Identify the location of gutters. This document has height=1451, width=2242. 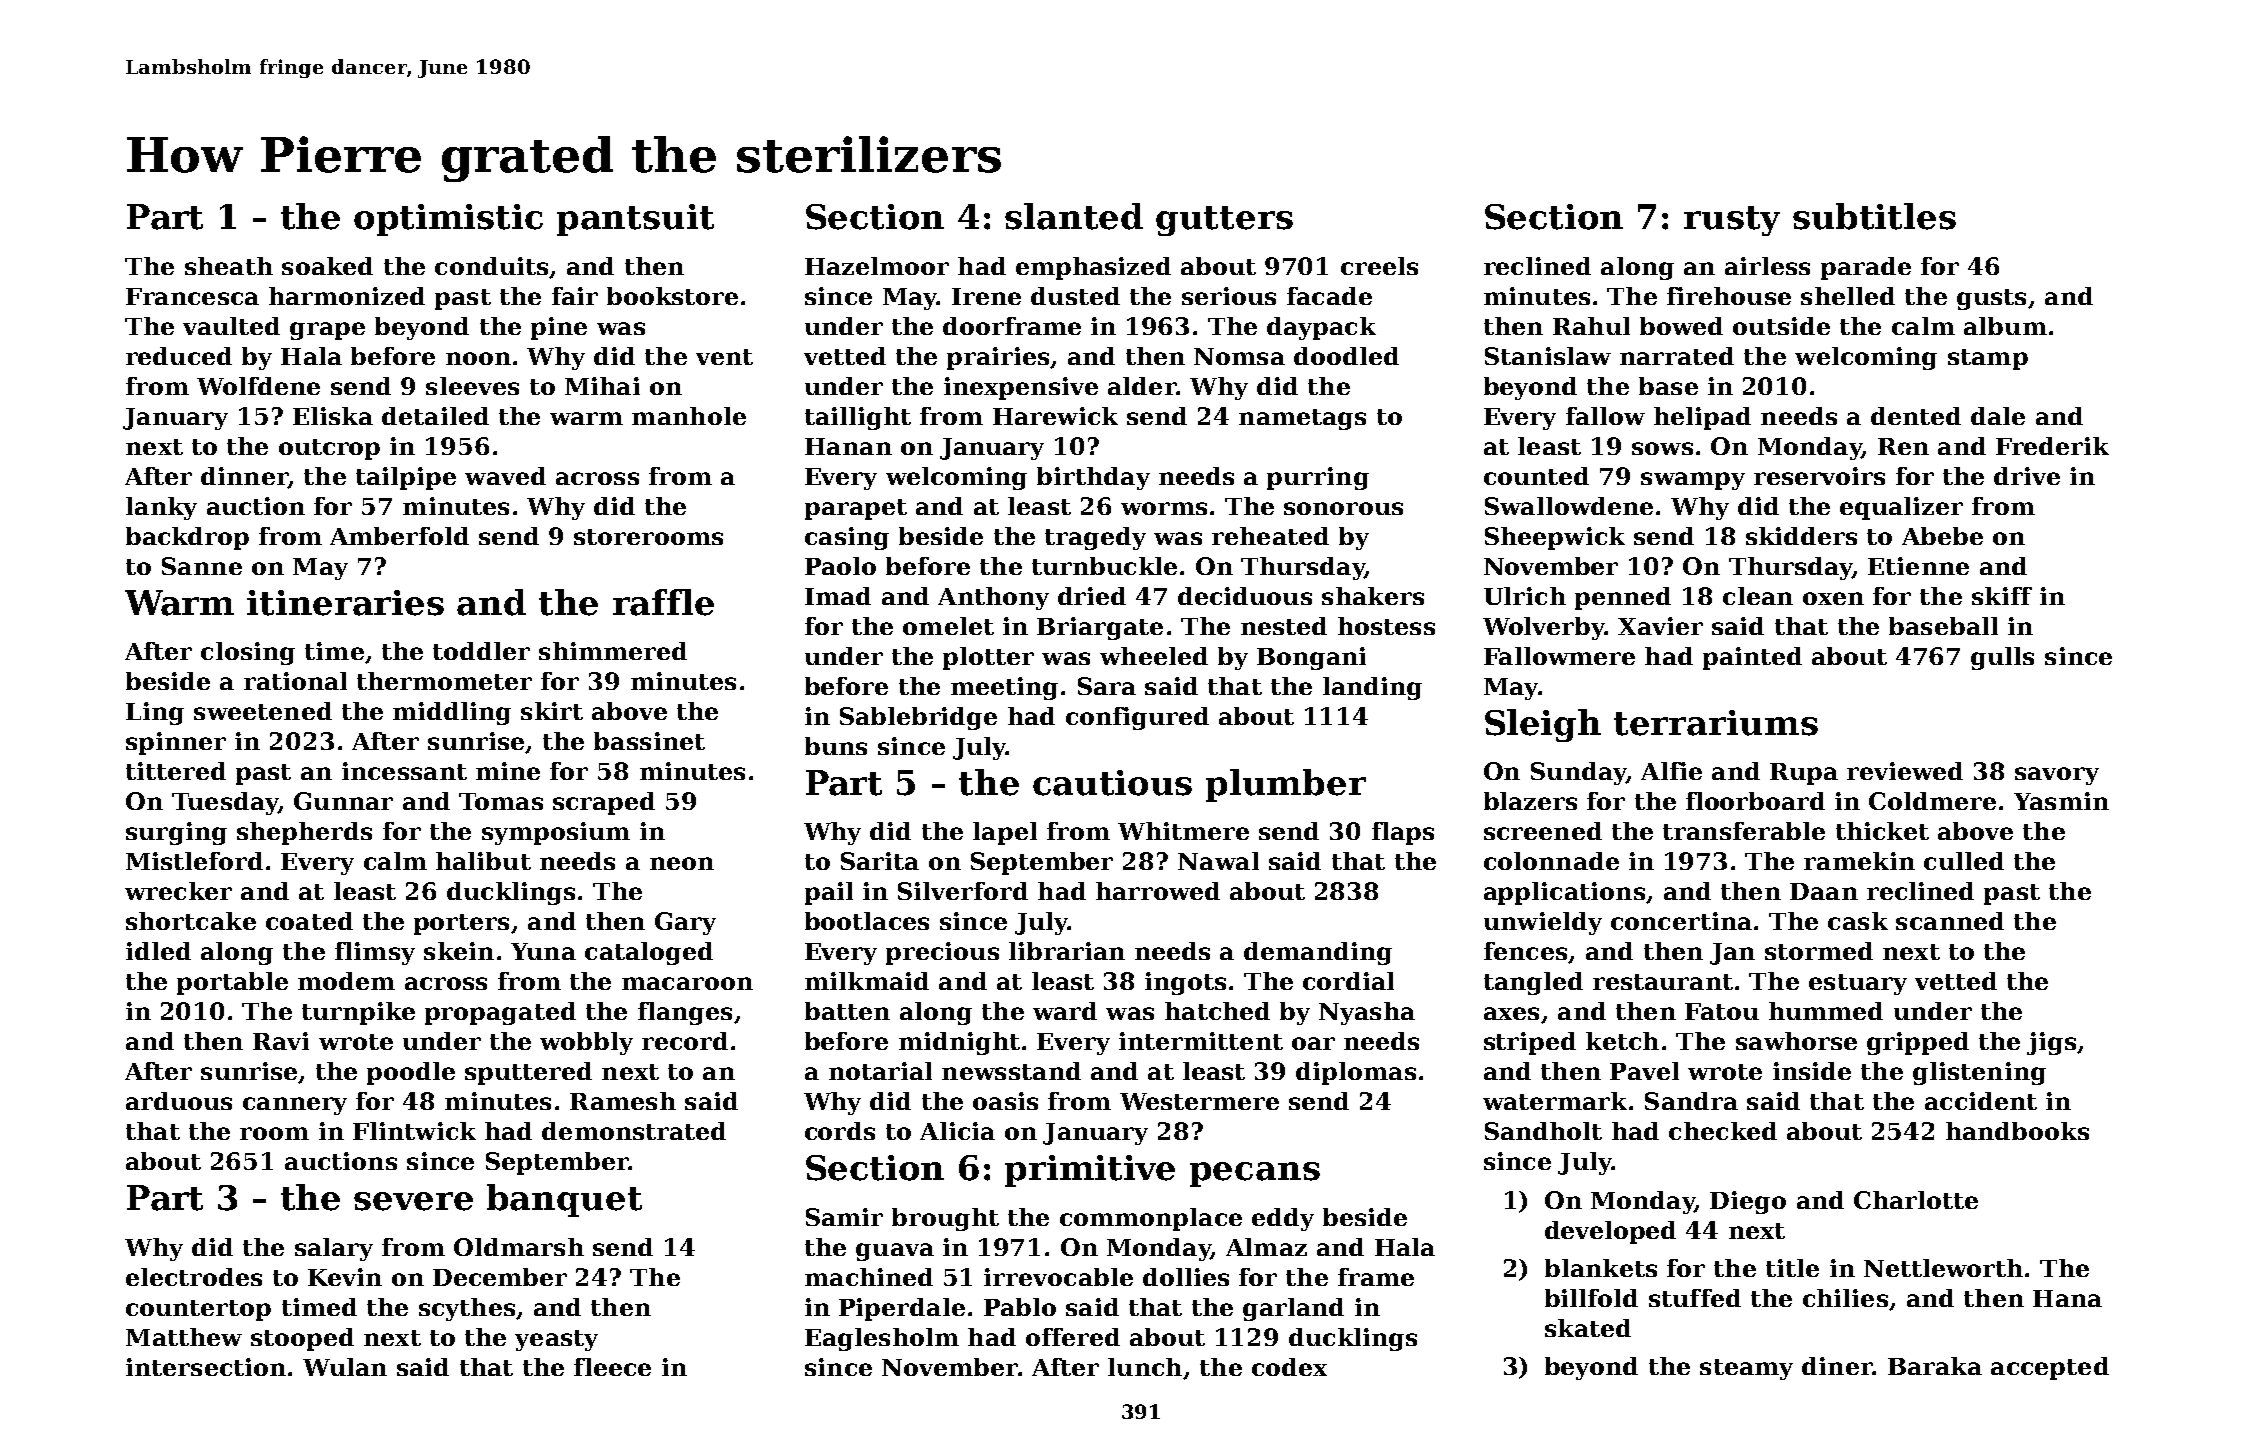
(1224, 221).
